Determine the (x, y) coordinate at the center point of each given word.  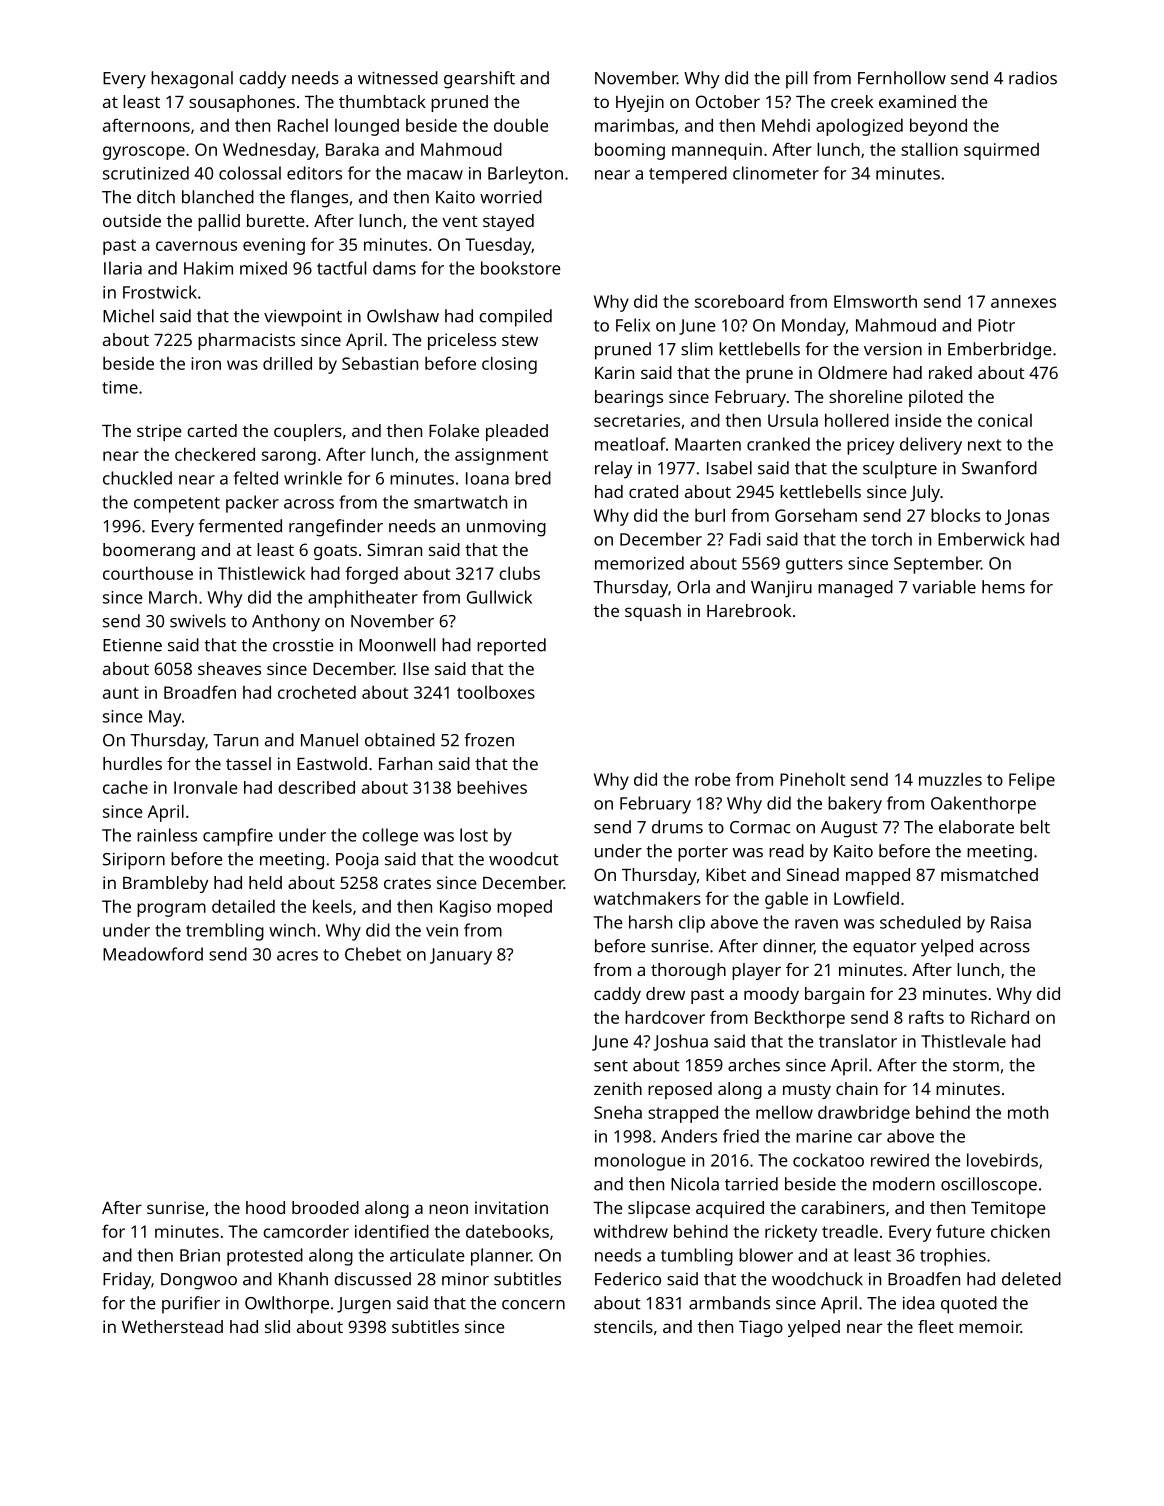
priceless (462, 341)
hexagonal (192, 80)
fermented (240, 526)
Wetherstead (172, 1326)
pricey (870, 446)
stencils (623, 1326)
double (521, 125)
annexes (1023, 303)
